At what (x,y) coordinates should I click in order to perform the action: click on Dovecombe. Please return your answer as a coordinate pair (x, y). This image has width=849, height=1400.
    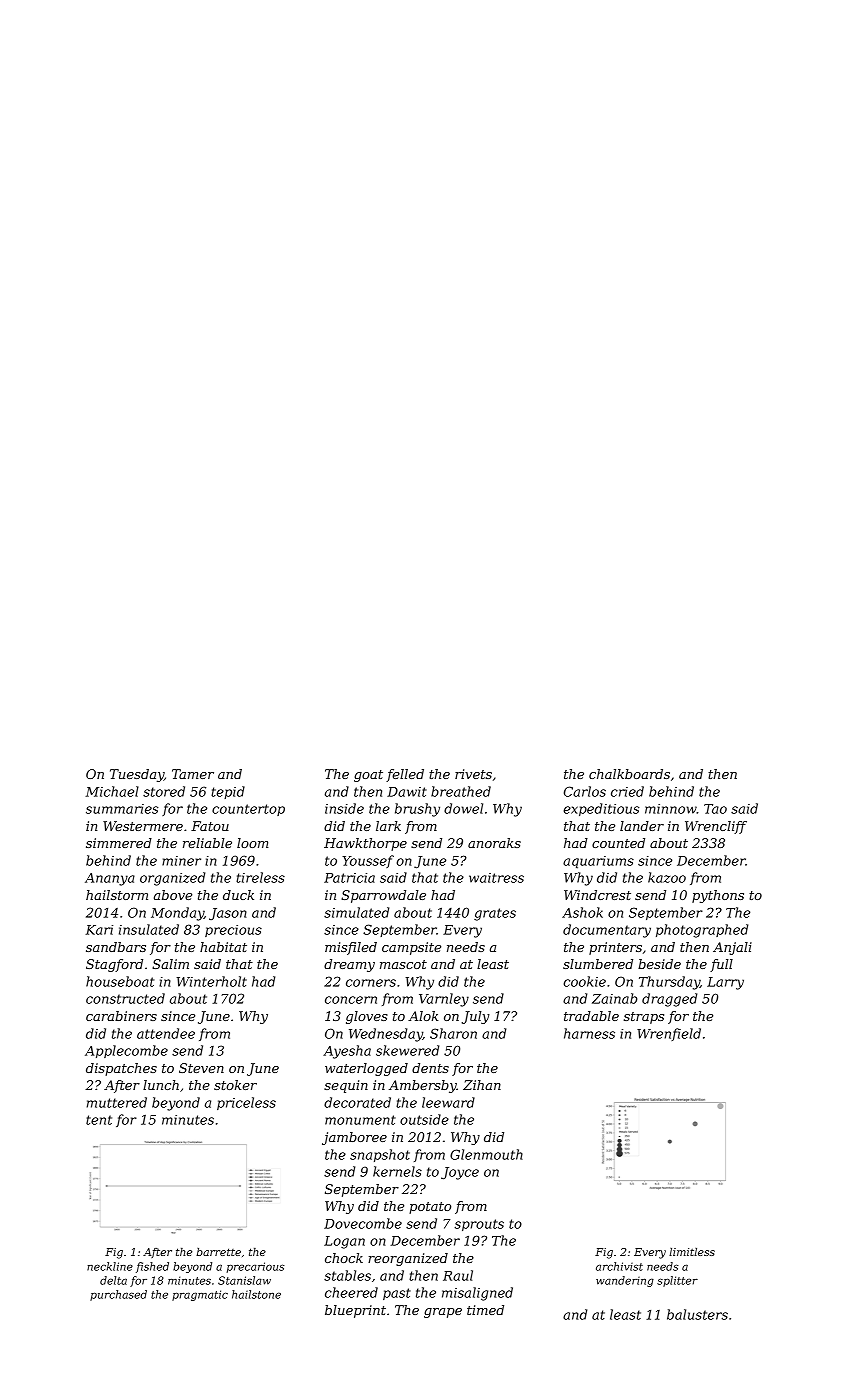
    Looking at the image, I should click on (363, 1223).
